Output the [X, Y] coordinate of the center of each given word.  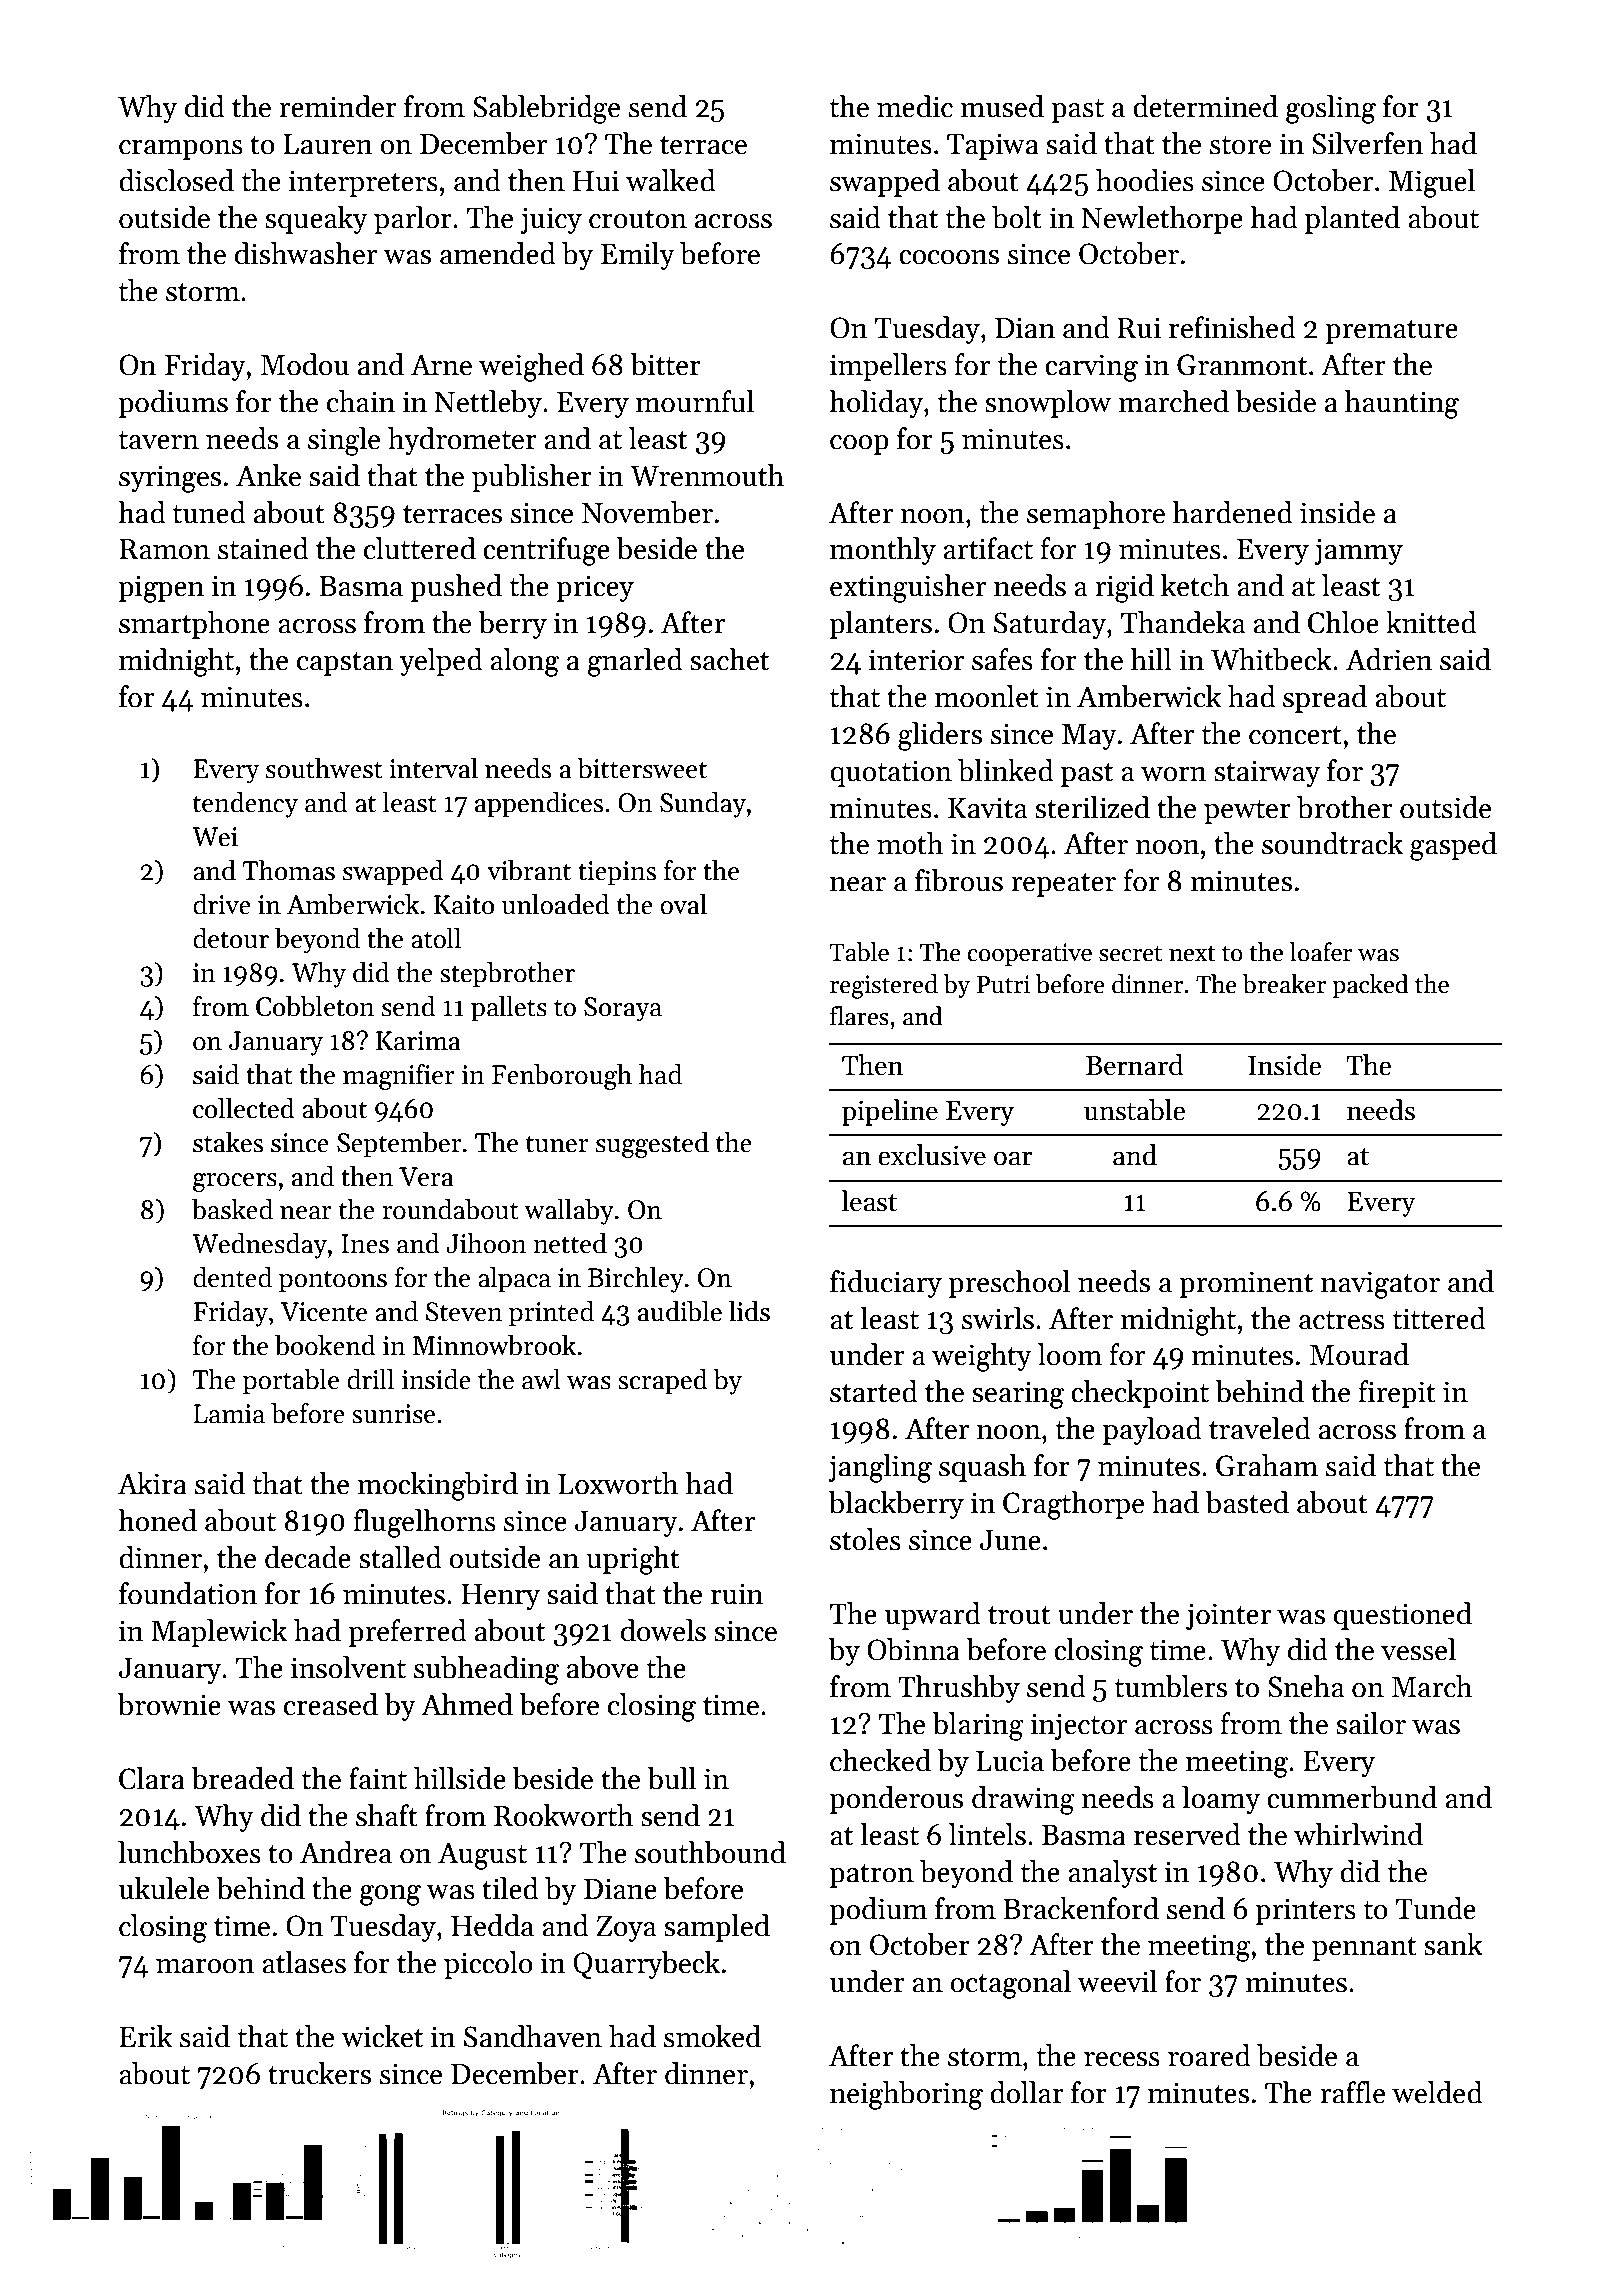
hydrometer [462, 441]
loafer [1321, 952]
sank [1453, 1944]
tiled [510, 1888]
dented [232, 1277]
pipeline [890, 1112]
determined [1205, 106]
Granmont [1242, 365]
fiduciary [886, 1284]
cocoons [949, 257]
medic [915, 106]
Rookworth [563, 1815]
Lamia [229, 1414]
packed [1370, 986]
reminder [338, 106]
